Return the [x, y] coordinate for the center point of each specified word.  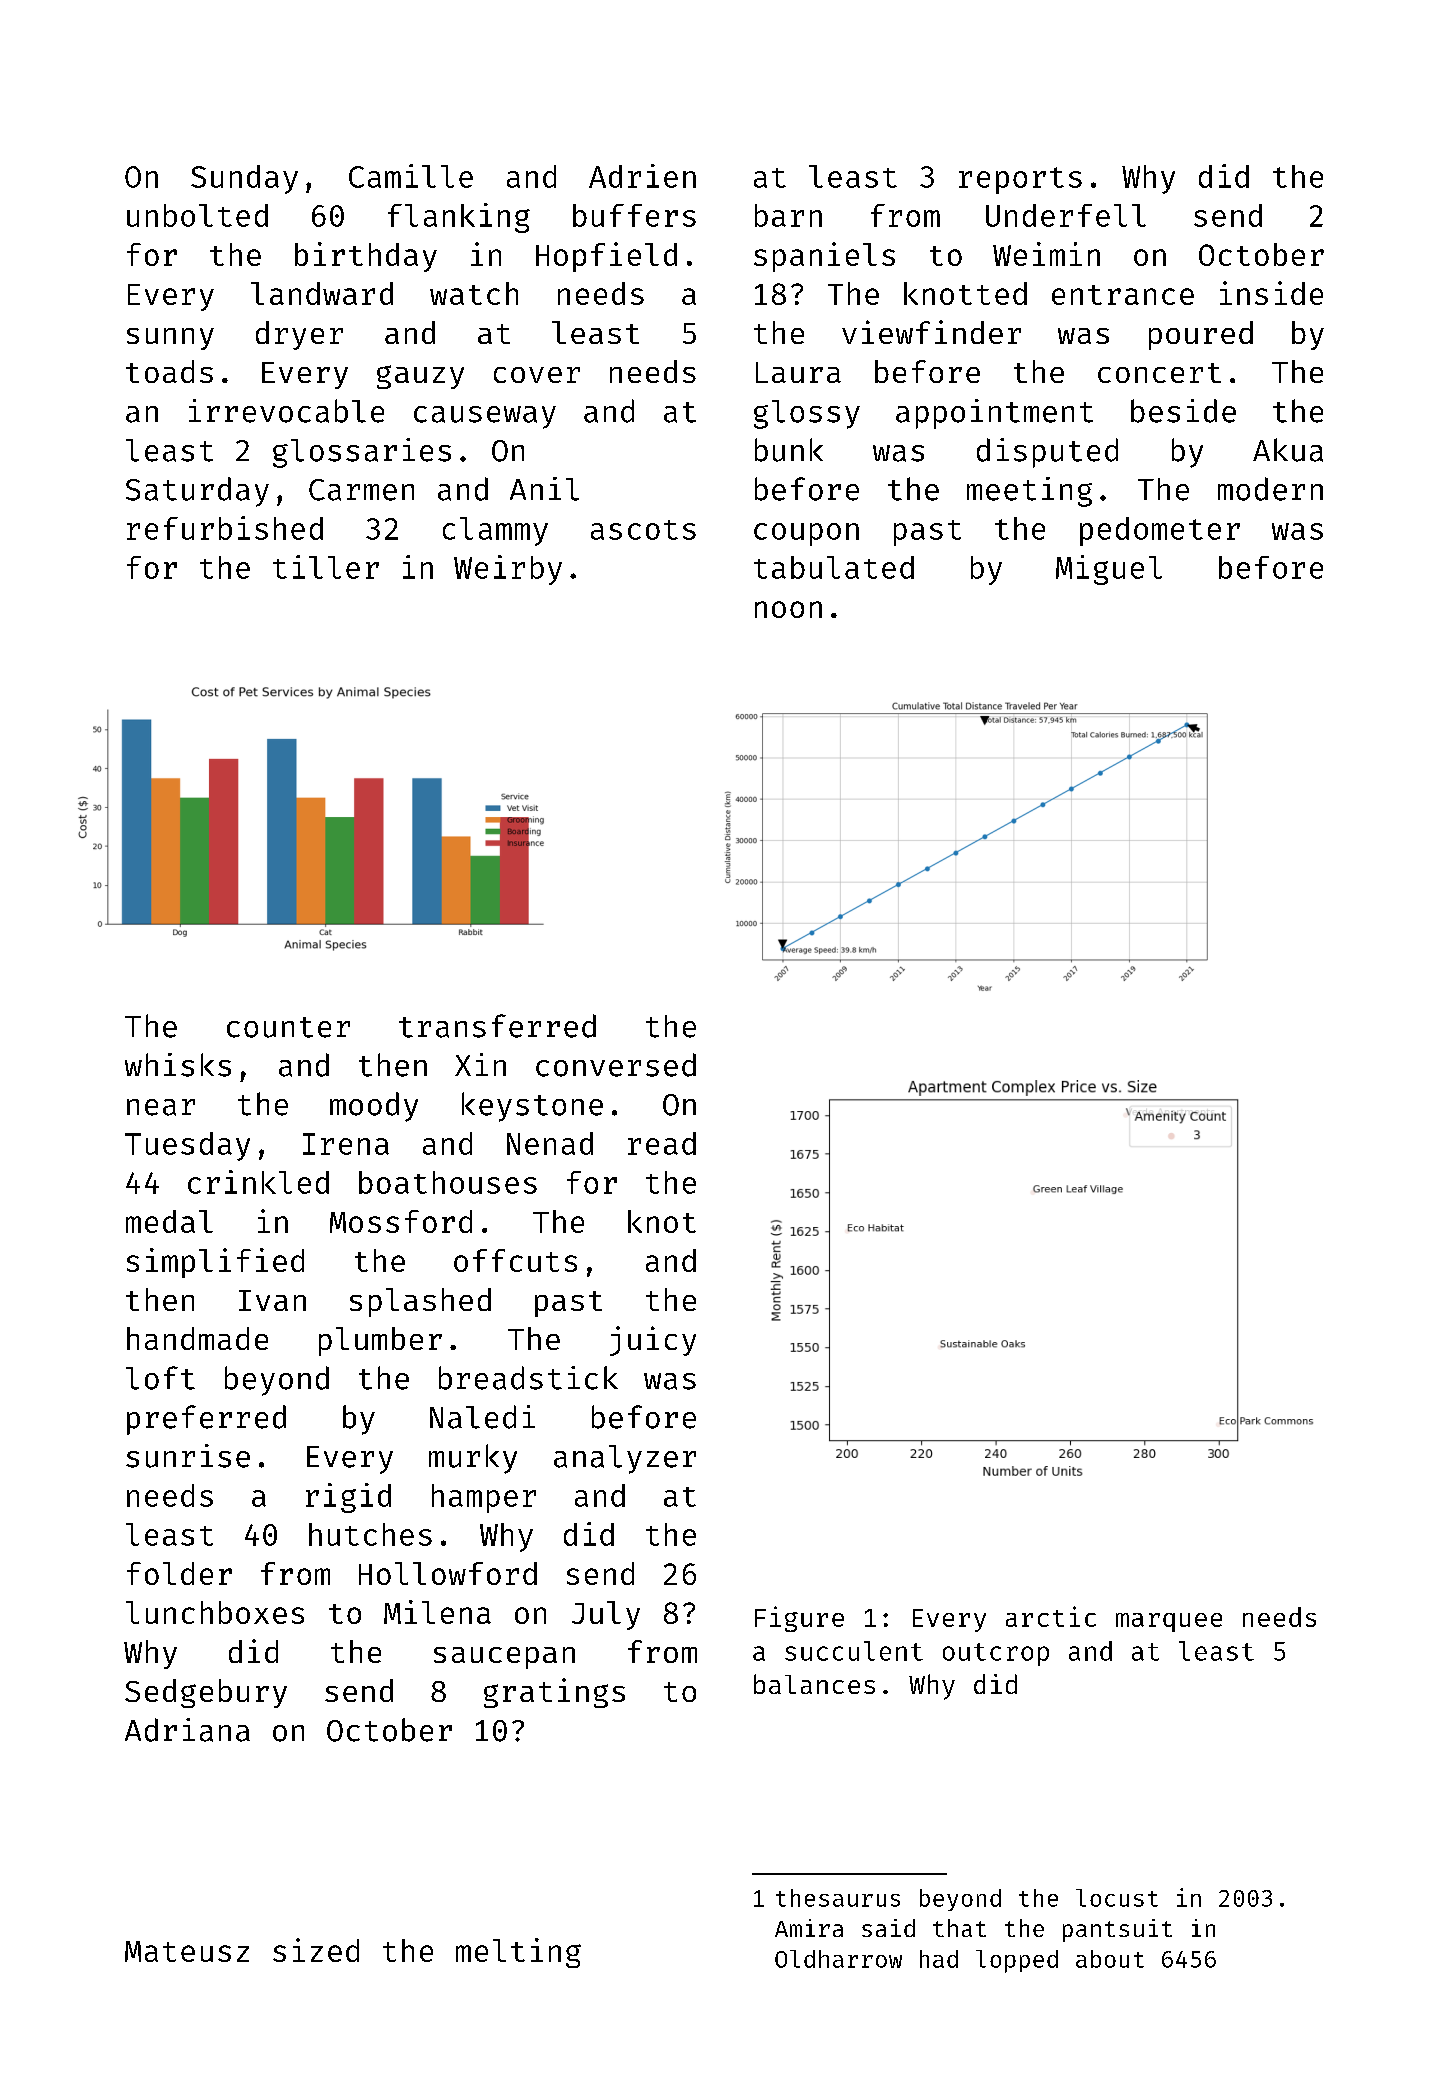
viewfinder [931, 332]
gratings [554, 1693]
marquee [1169, 1622]
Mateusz [187, 1951]
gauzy [420, 377]
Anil [544, 489]
